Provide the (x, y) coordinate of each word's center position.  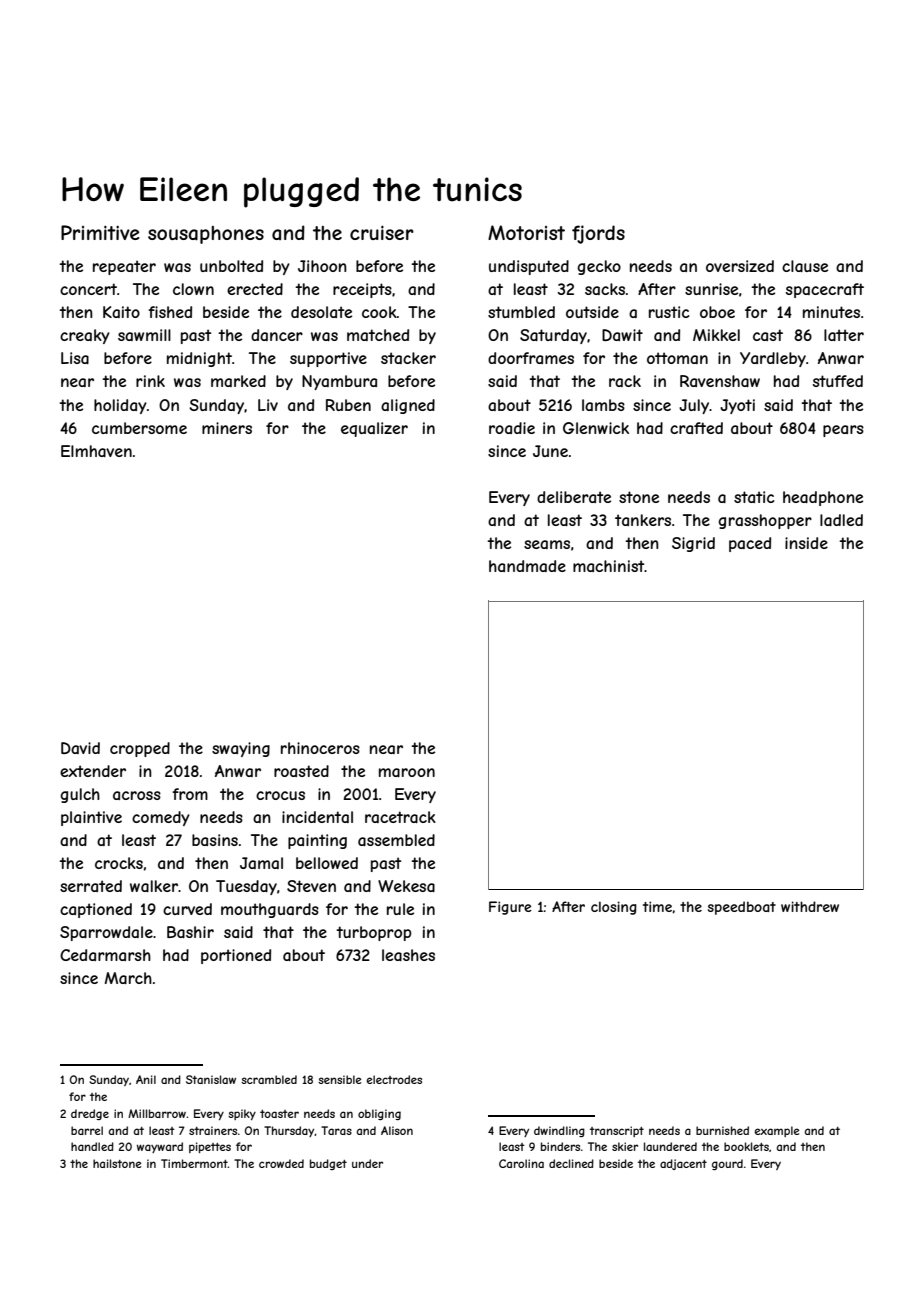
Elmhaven (96, 451)
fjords (598, 234)
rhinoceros (320, 748)
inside (806, 543)
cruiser (382, 232)
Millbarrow (157, 1113)
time (657, 906)
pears (843, 431)
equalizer (374, 429)
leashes (408, 955)
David (80, 748)
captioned (96, 910)
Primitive (100, 232)
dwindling (559, 1131)
